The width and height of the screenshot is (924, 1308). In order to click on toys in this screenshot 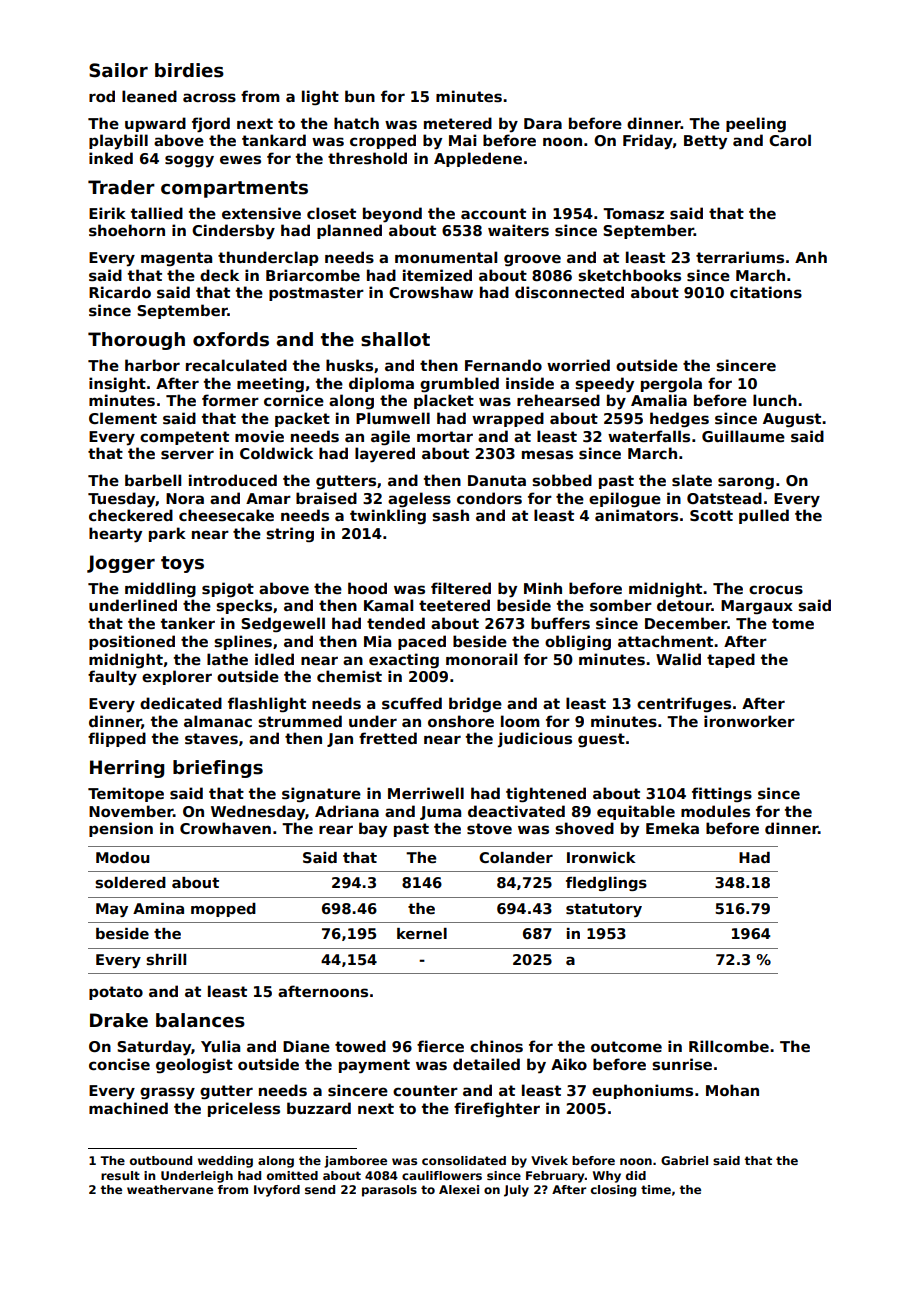, I will do `click(182, 564)`.
